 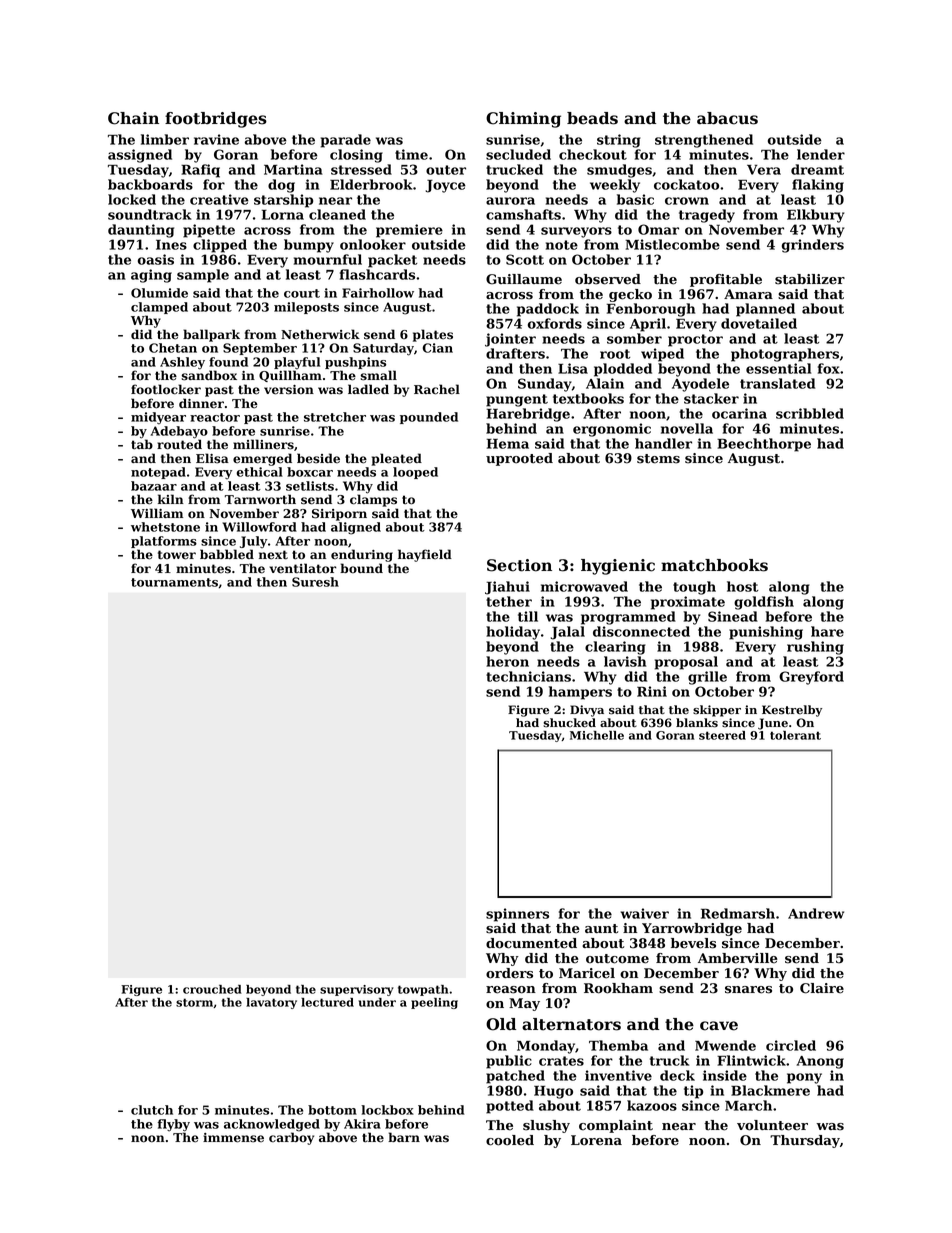 What do you see at coordinates (795, 735) in the screenshot?
I see `tolerant` at bounding box center [795, 735].
